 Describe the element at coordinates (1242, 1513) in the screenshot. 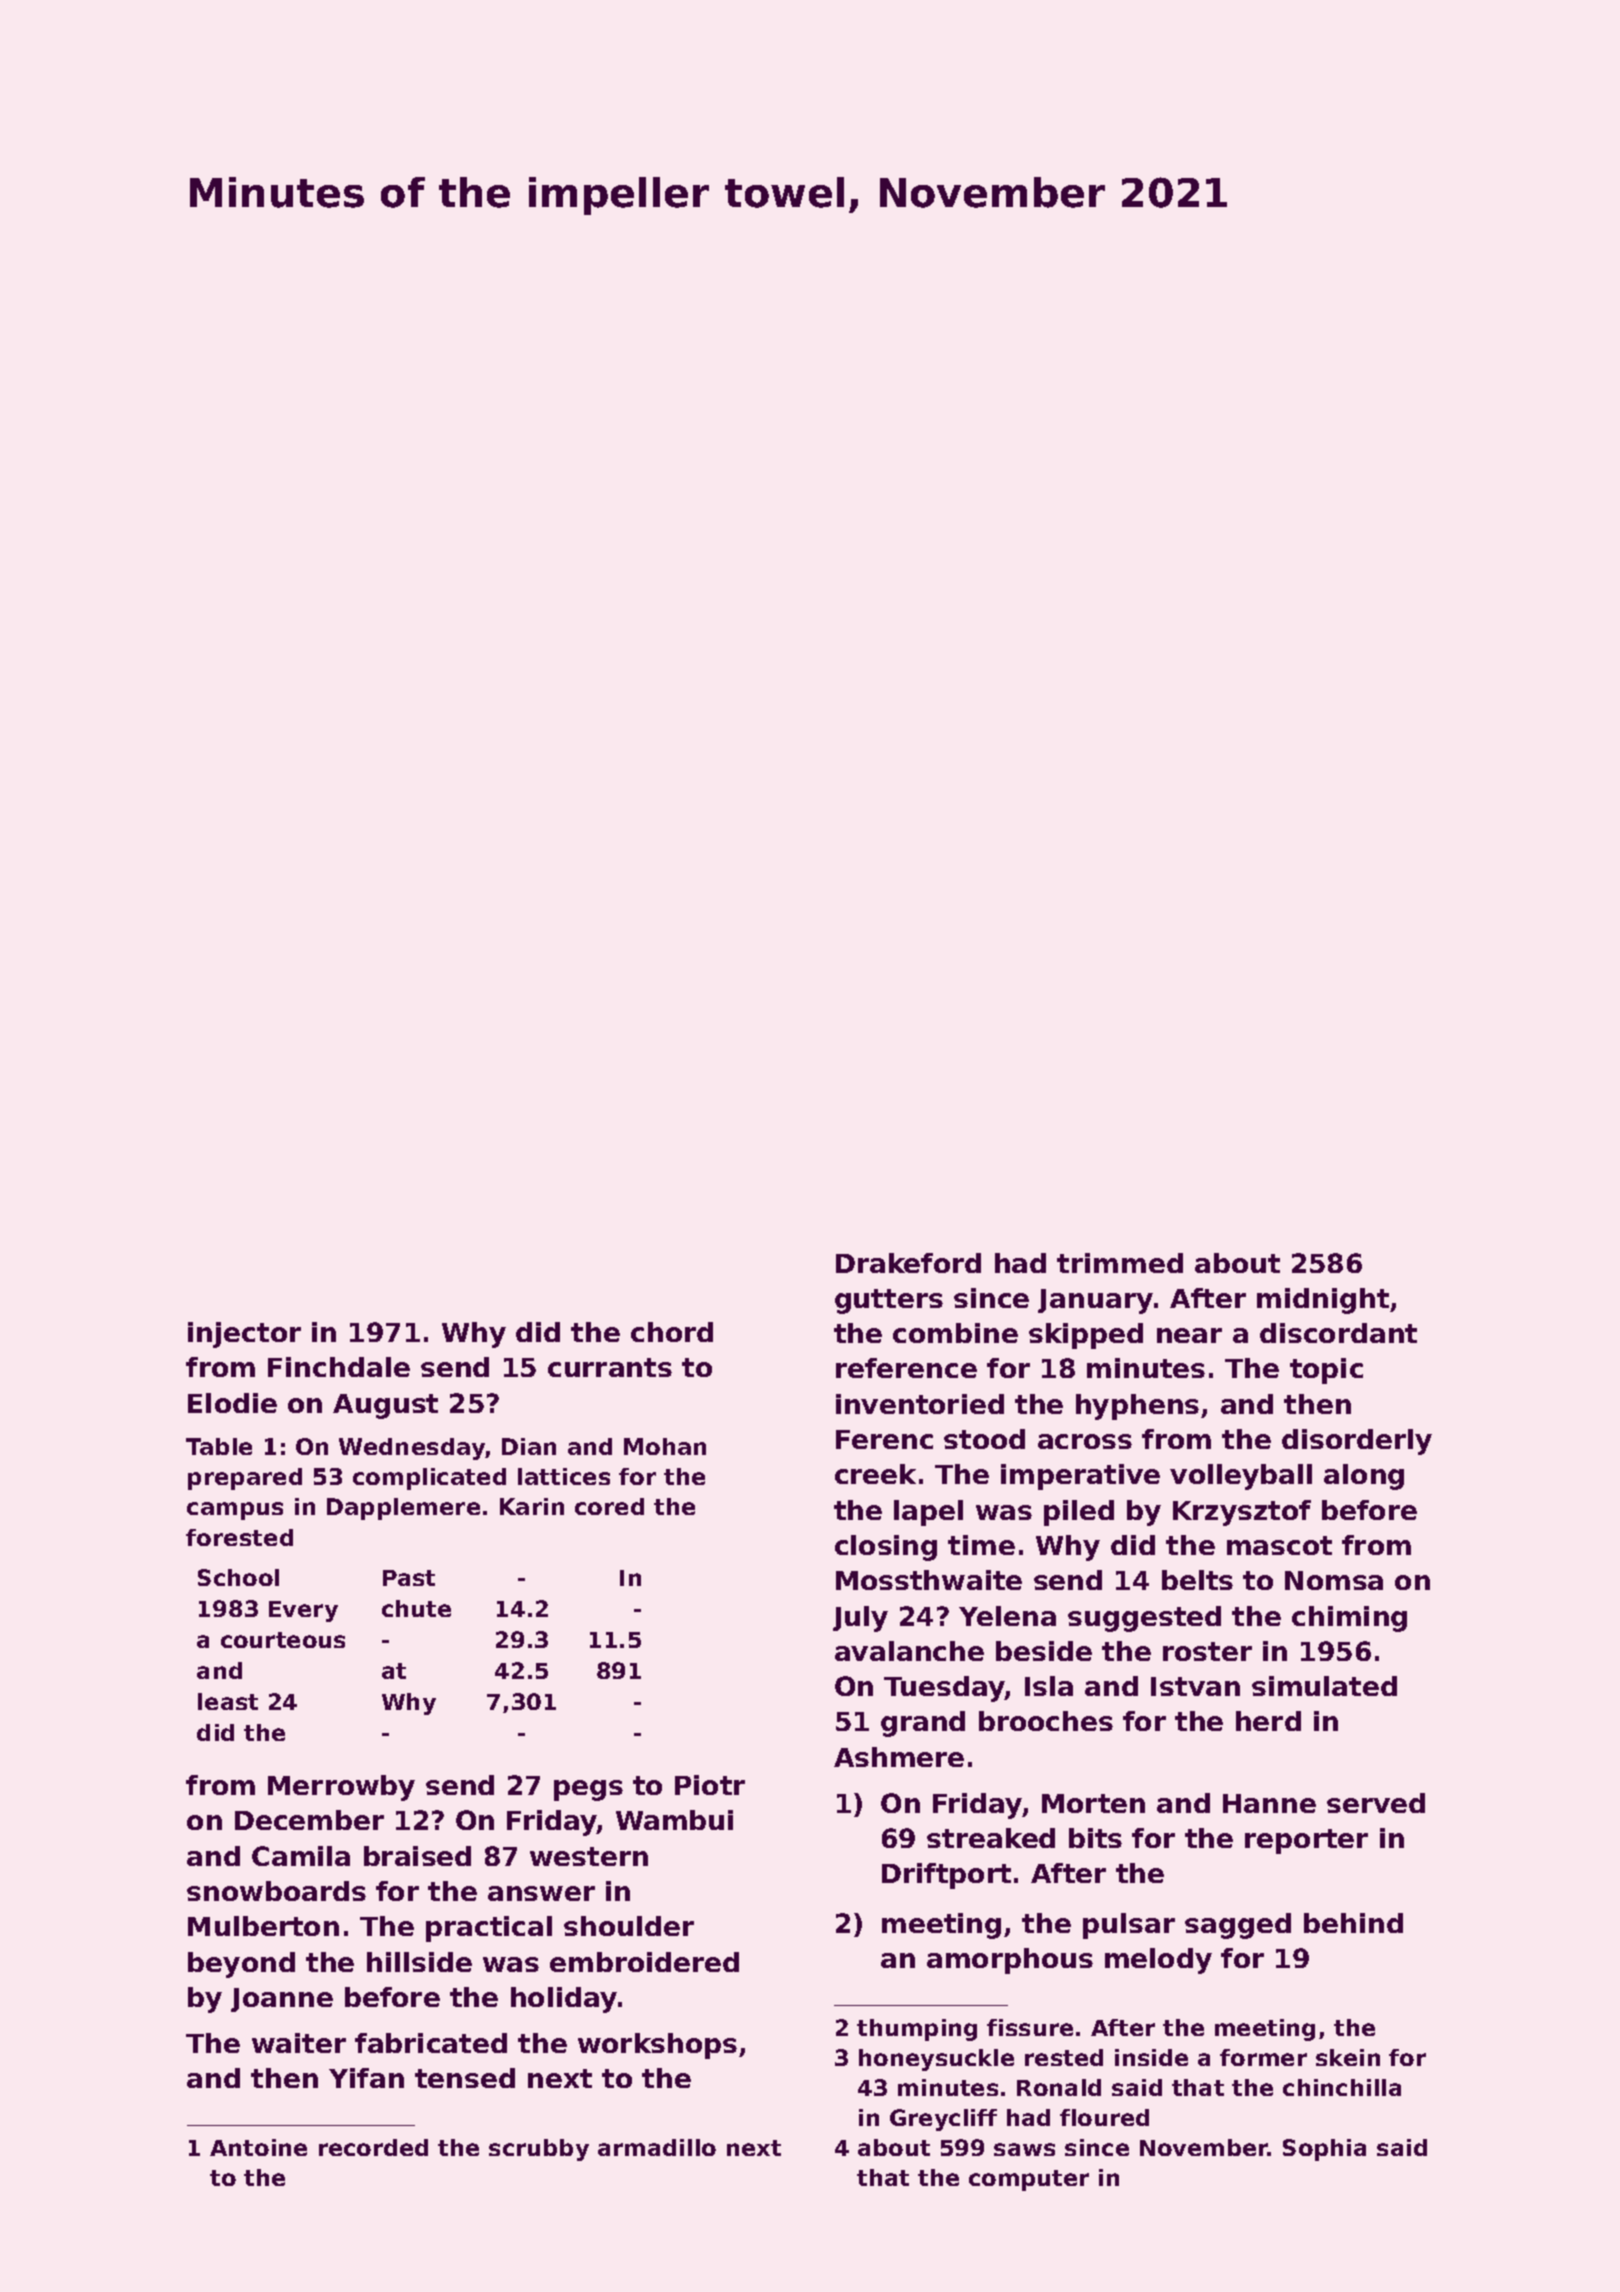

I see `Krzysztof` at that location.
